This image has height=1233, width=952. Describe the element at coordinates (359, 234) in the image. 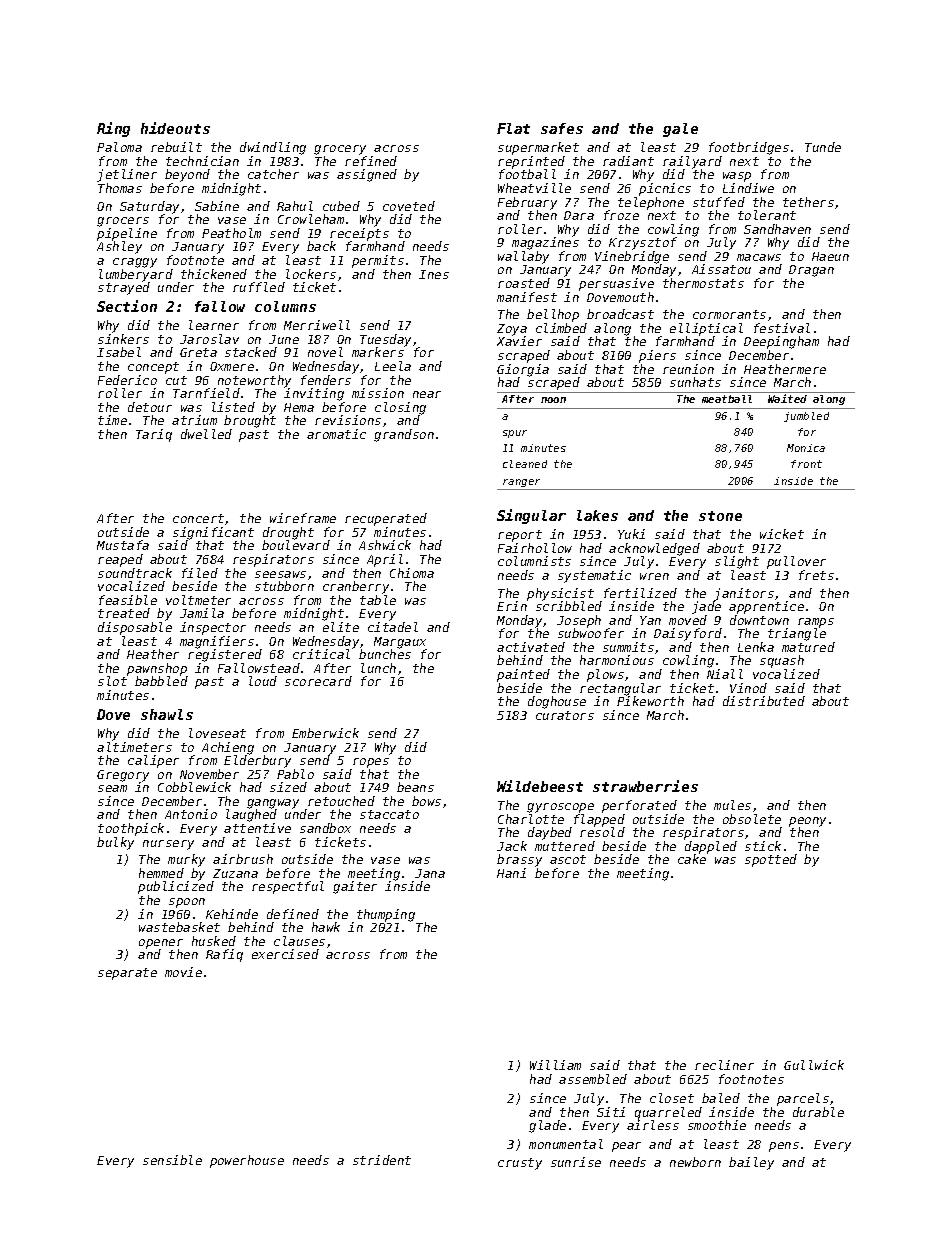

I see `receipts` at that location.
